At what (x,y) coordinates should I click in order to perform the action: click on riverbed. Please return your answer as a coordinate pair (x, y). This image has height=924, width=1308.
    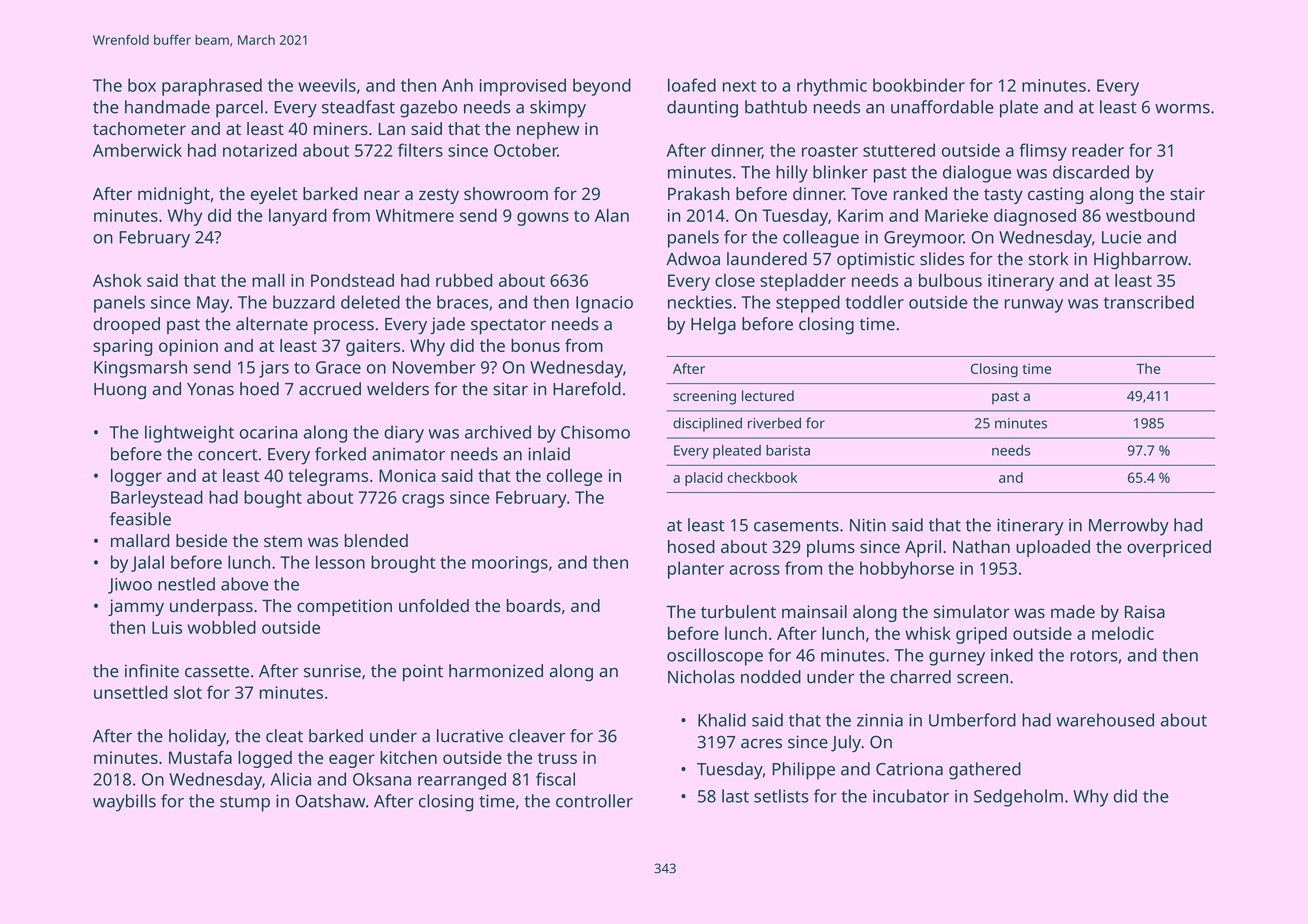
    Looking at the image, I should click on (774, 423).
